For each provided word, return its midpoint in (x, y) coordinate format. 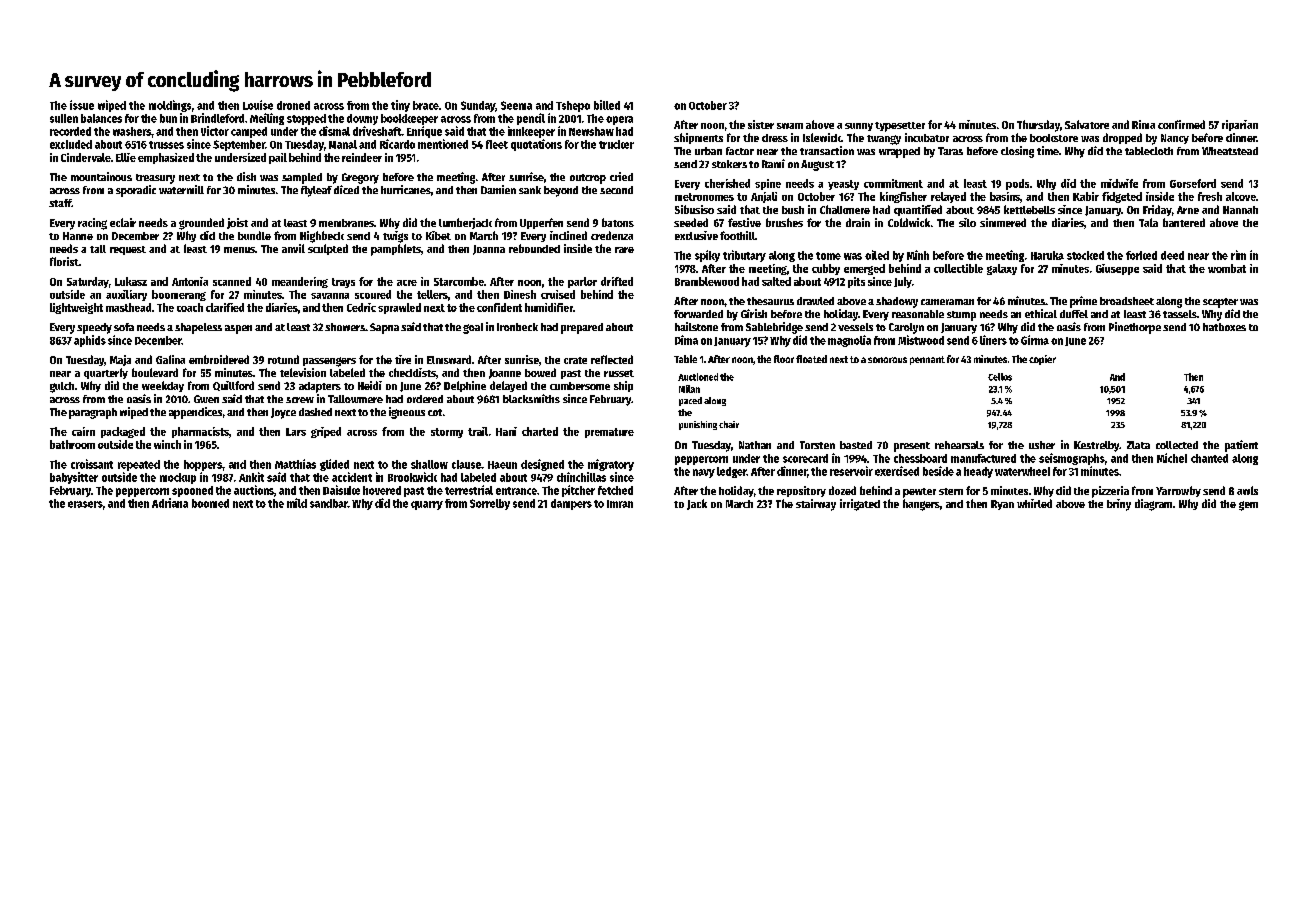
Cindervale (86, 157)
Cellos (1000, 377)
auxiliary (126, 295)
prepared (582, 328)
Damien (498, 189)
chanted (1209, 458)
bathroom (72, 444)
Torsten (817, 445)
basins (1005, 196)
